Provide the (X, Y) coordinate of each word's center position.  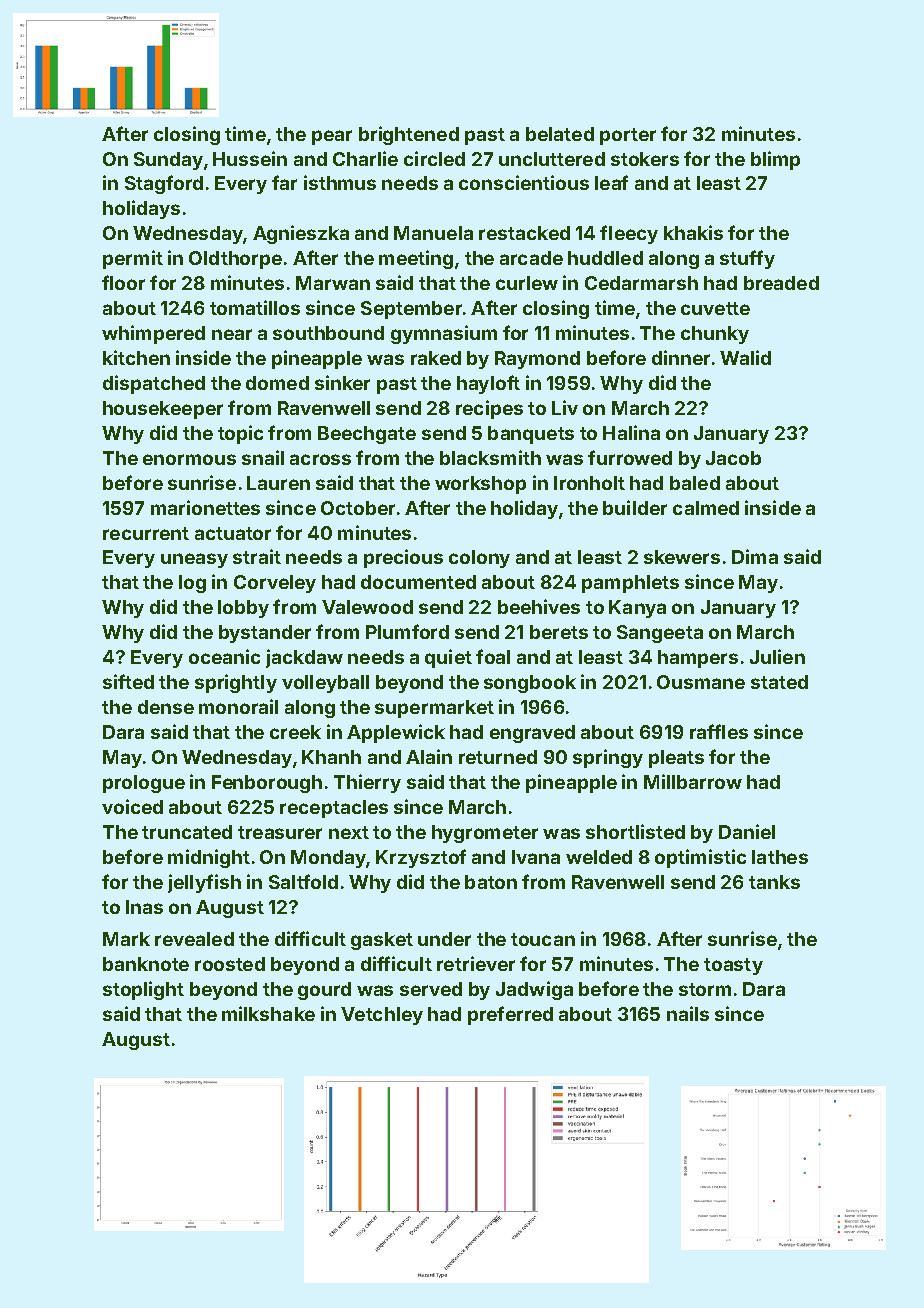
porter (628, 136)
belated (560, 134)
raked (436, 358)
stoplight (143, 990)
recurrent (146, 533)
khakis (693, 232)
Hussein (250, 158)
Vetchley (382, 1016)
